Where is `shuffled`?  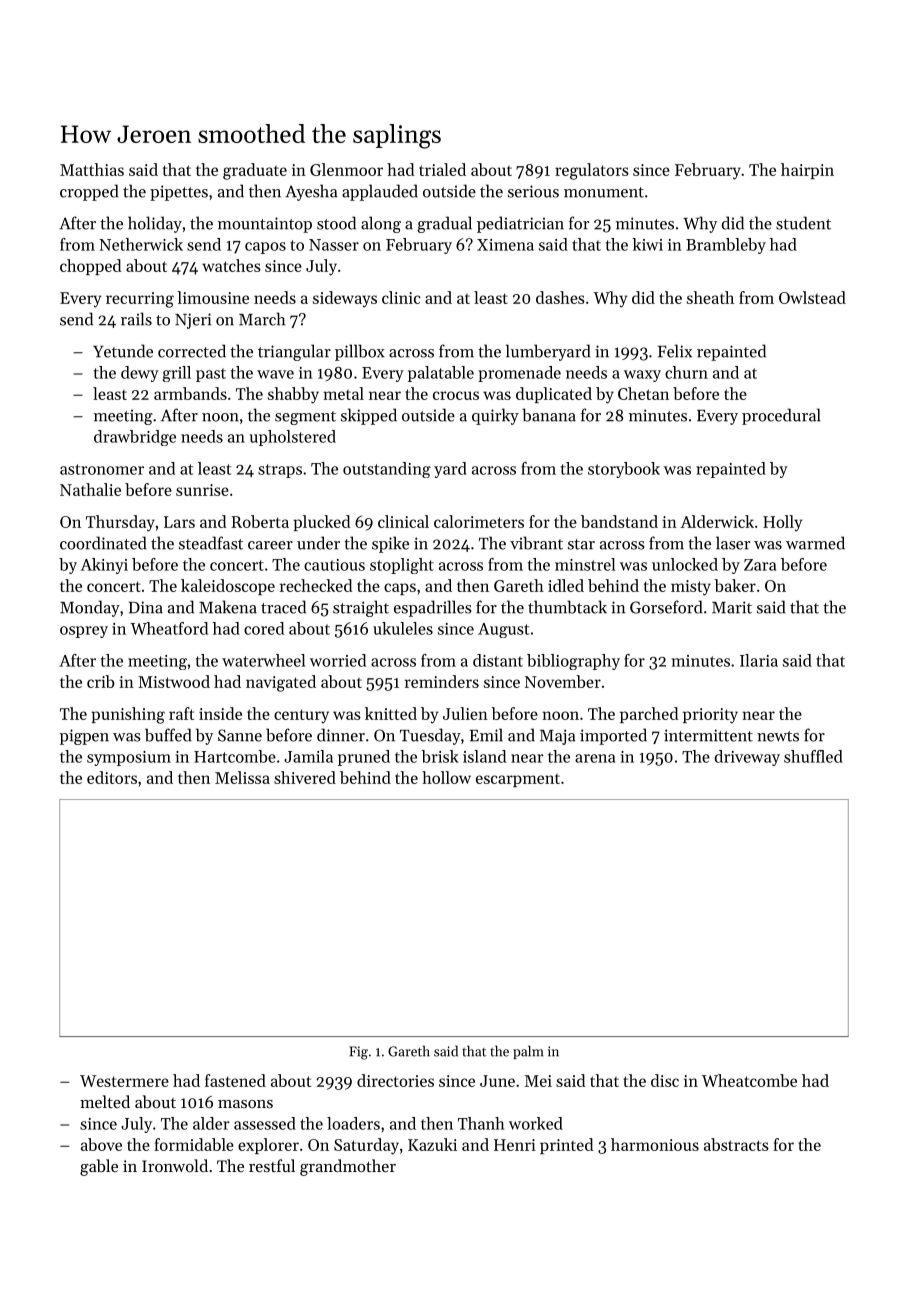 shuffled is located at coordinates (813, 756).
